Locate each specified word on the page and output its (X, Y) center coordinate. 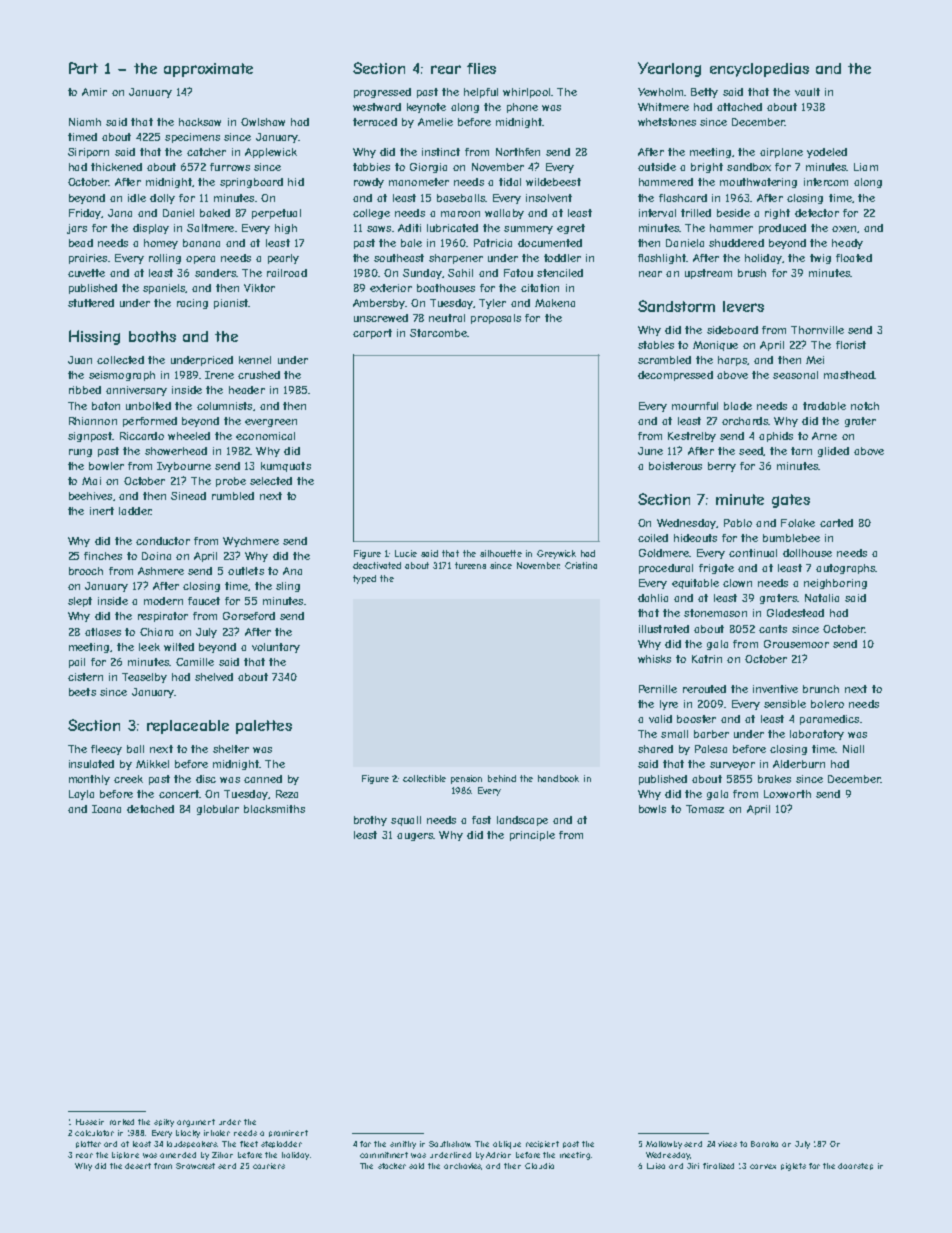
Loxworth (787, 794)
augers (415, 837)
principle (532, 836)
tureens (470, 565)
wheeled (189, 436)
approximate (208, 70)
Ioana (106, 809)
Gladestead (795, 613)
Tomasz (705, 809)
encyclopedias (759, 70)
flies (481, 68)
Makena (555, 303)
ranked (122, 1122)
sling (288, 587)
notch (865, 406)
